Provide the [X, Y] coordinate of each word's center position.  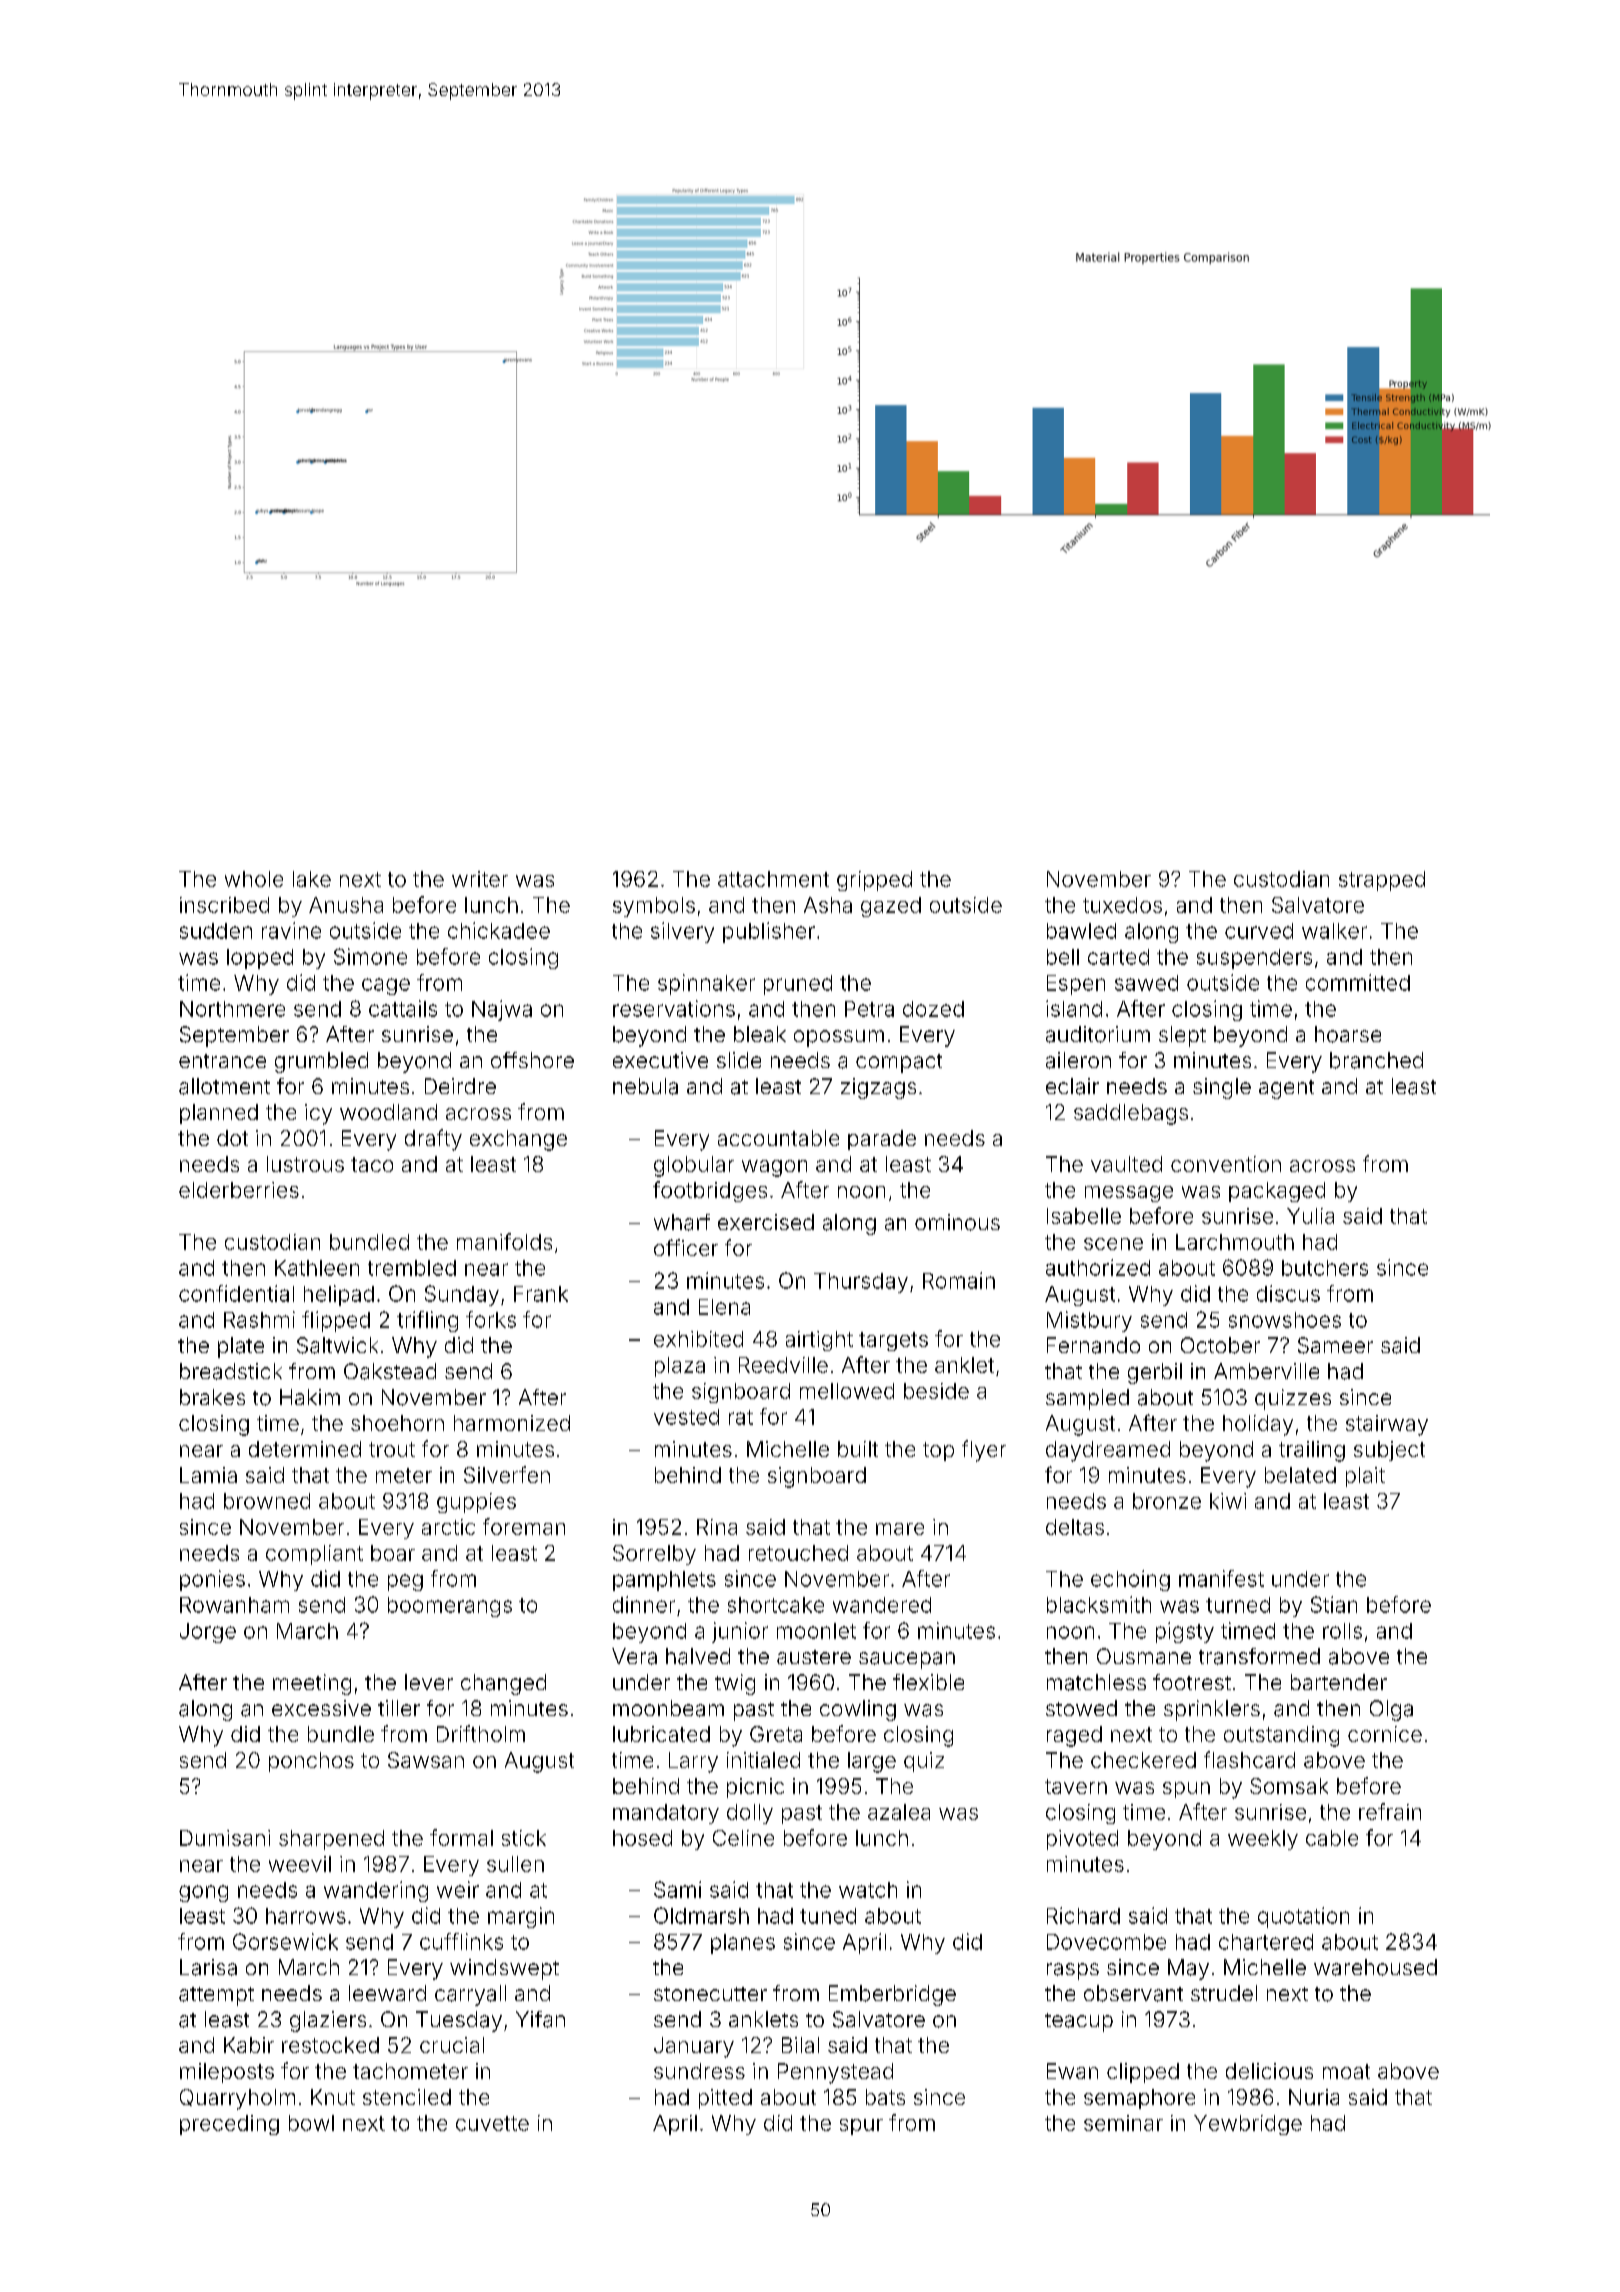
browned [267, 1501]
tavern [1076, 1786]
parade [882, 1140]
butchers [1325, 1268]
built [858, 1449]
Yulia [1310, 1216]
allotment [224, 1086]
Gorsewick [285, 1941]
